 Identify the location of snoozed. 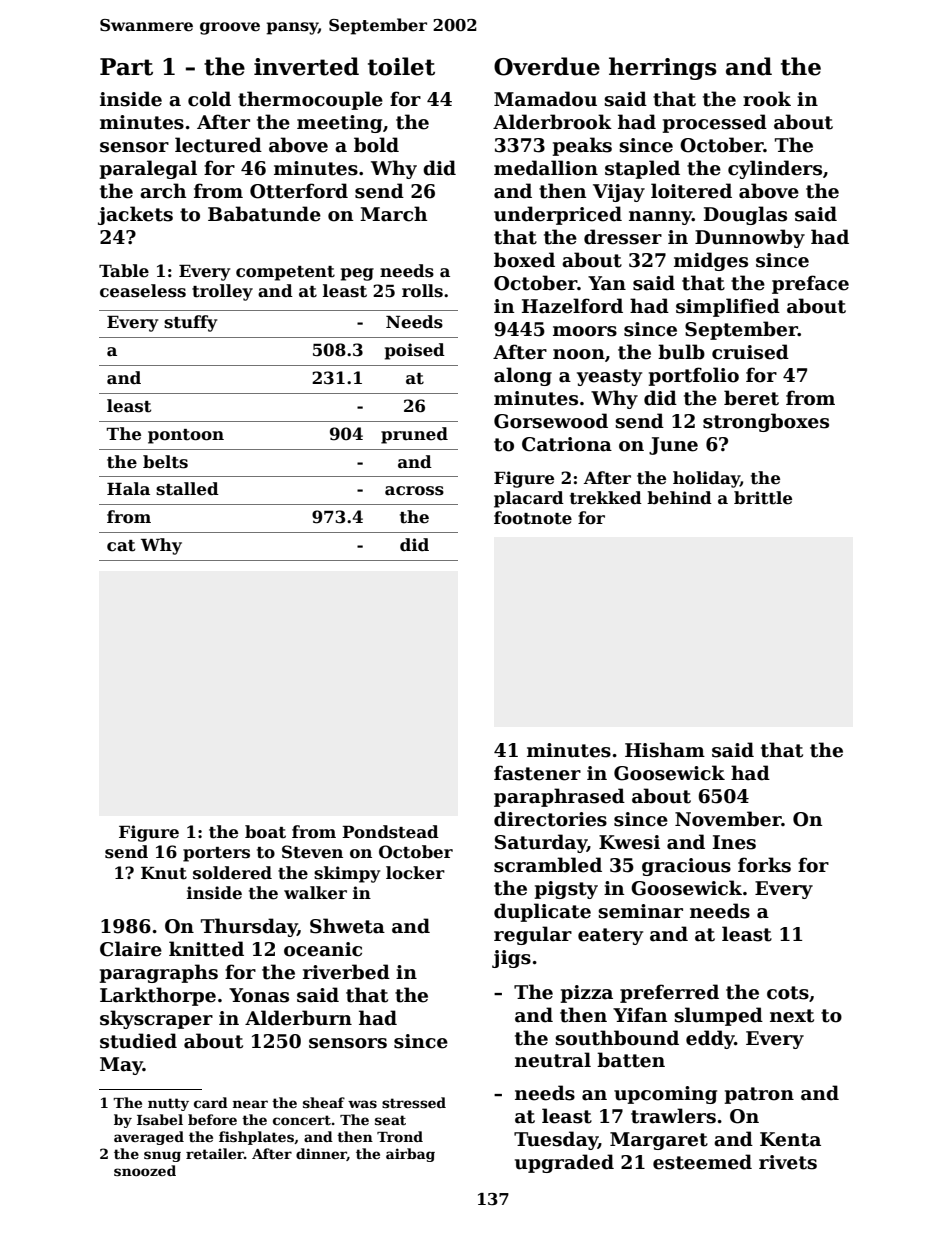
(145, 1170).
